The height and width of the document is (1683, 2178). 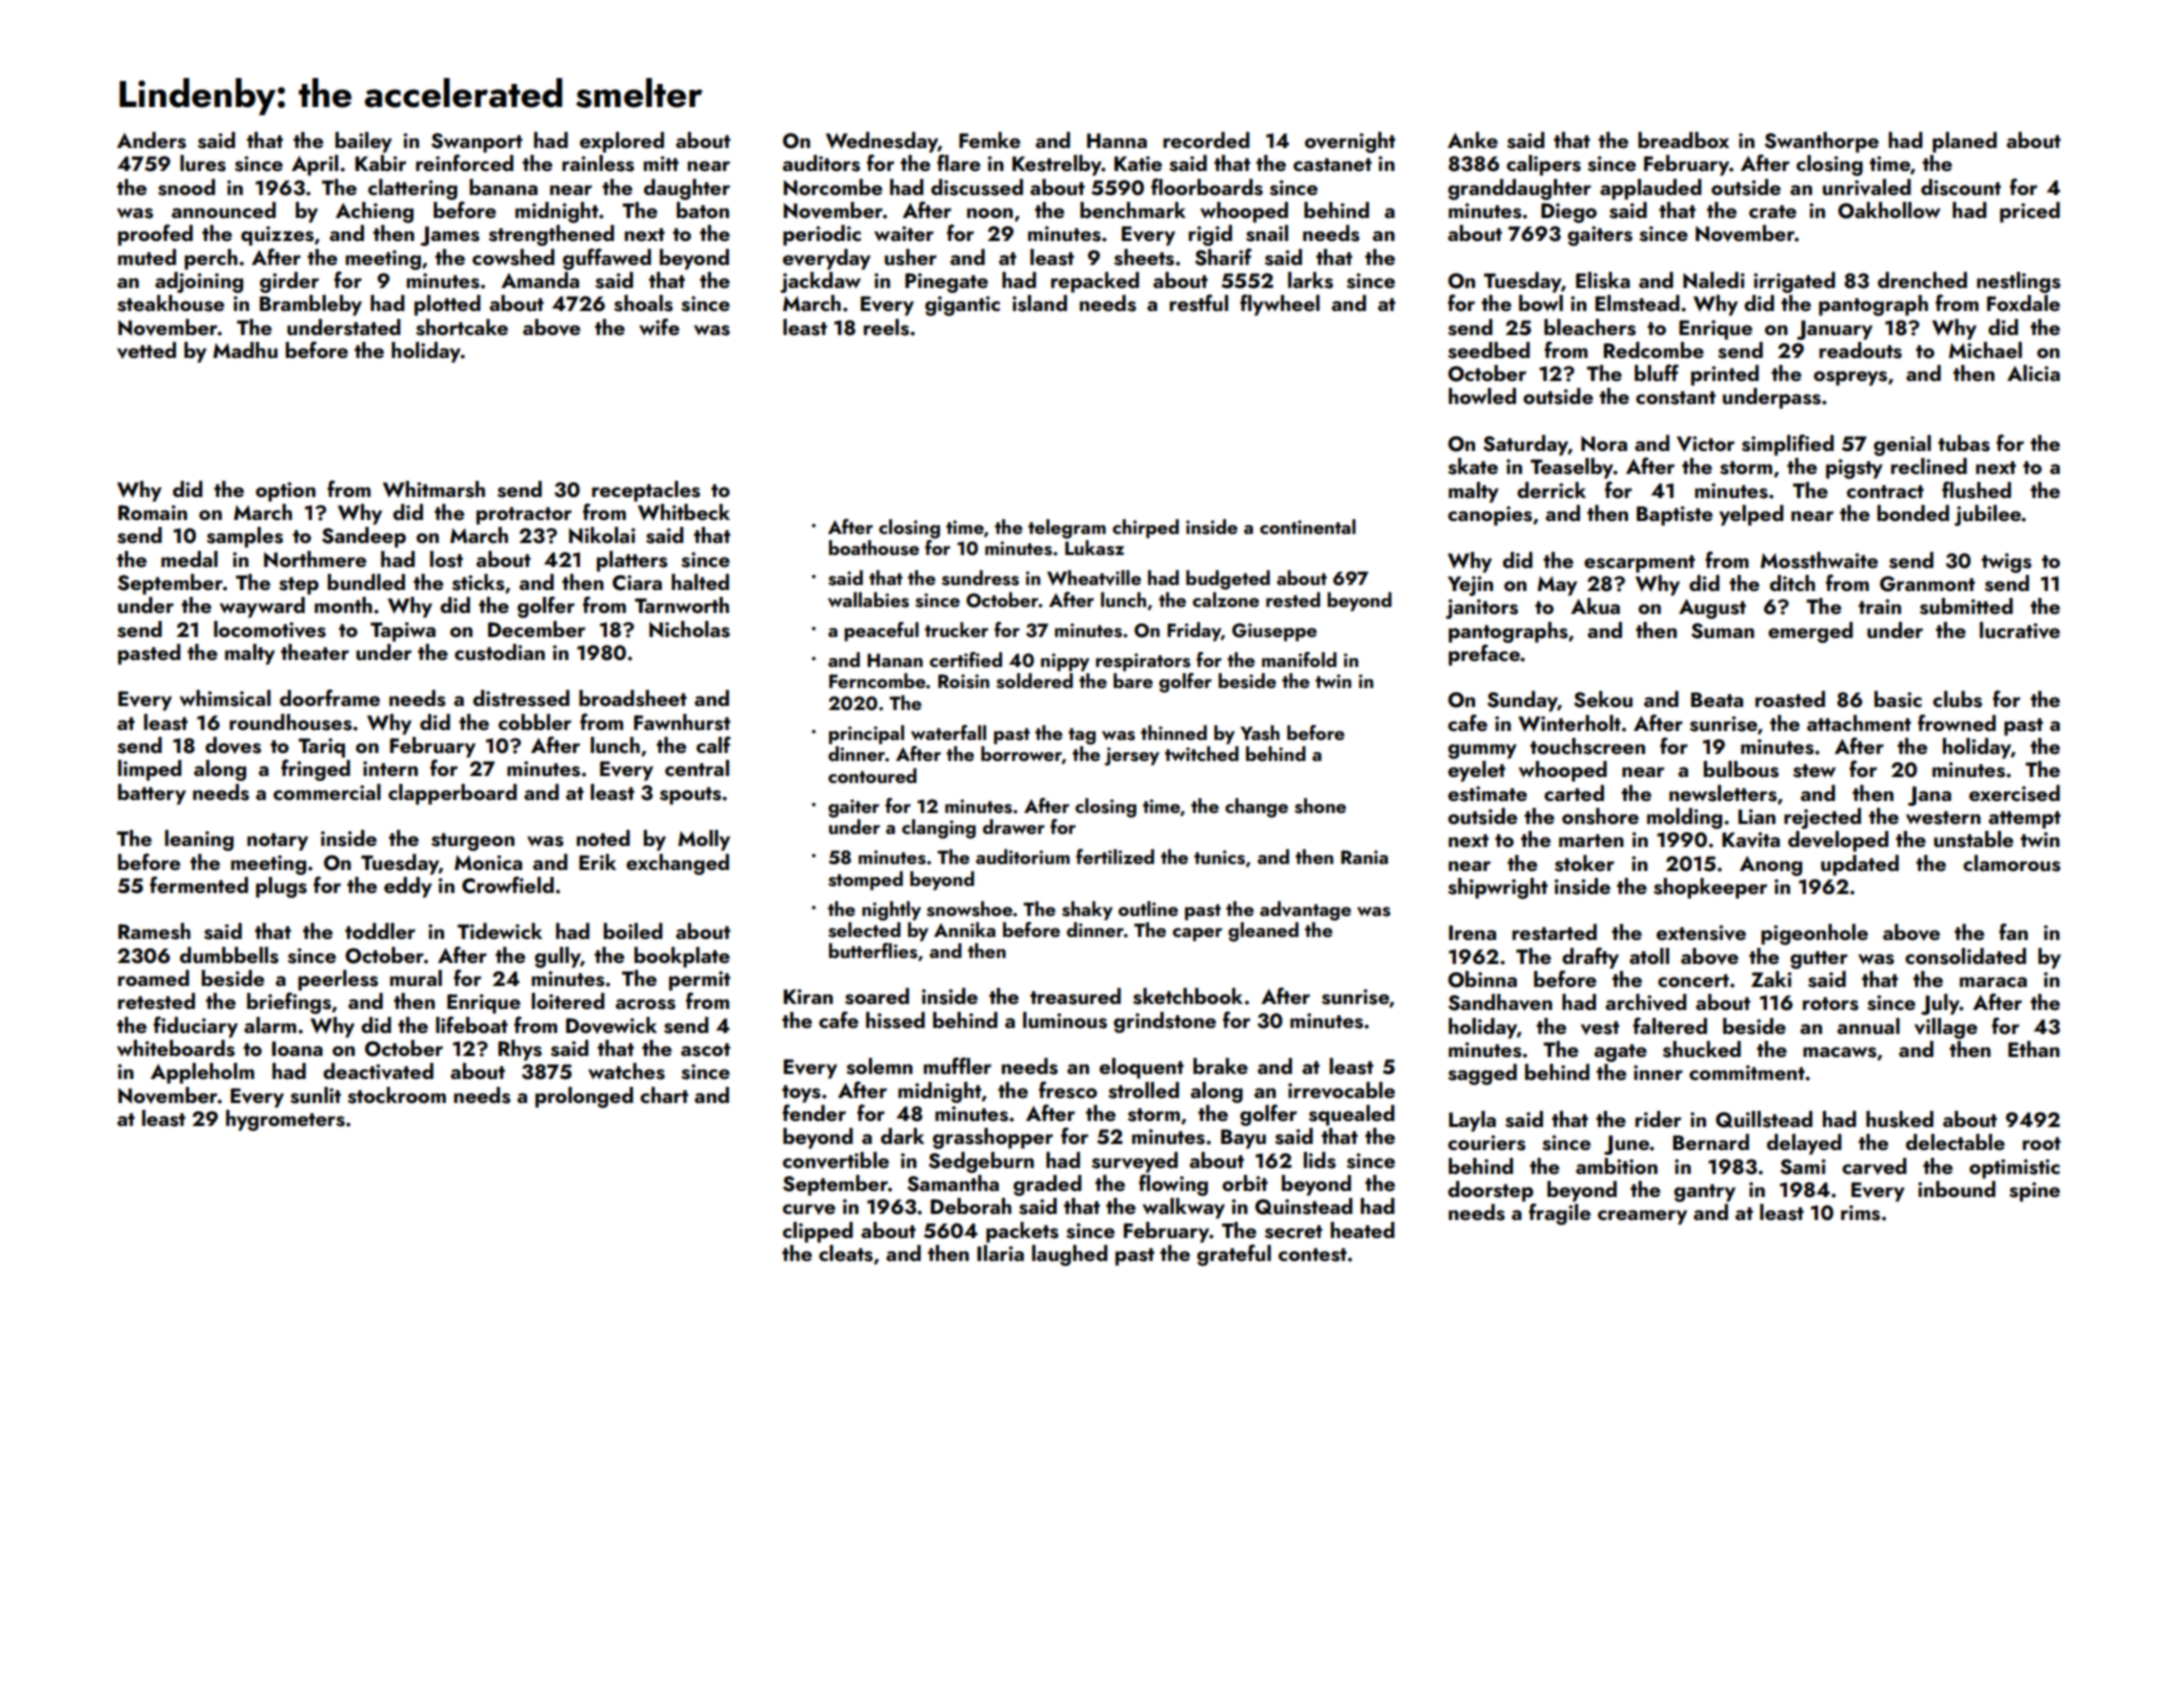 I want to click on breadbox, so click(x=1683, y=140).
